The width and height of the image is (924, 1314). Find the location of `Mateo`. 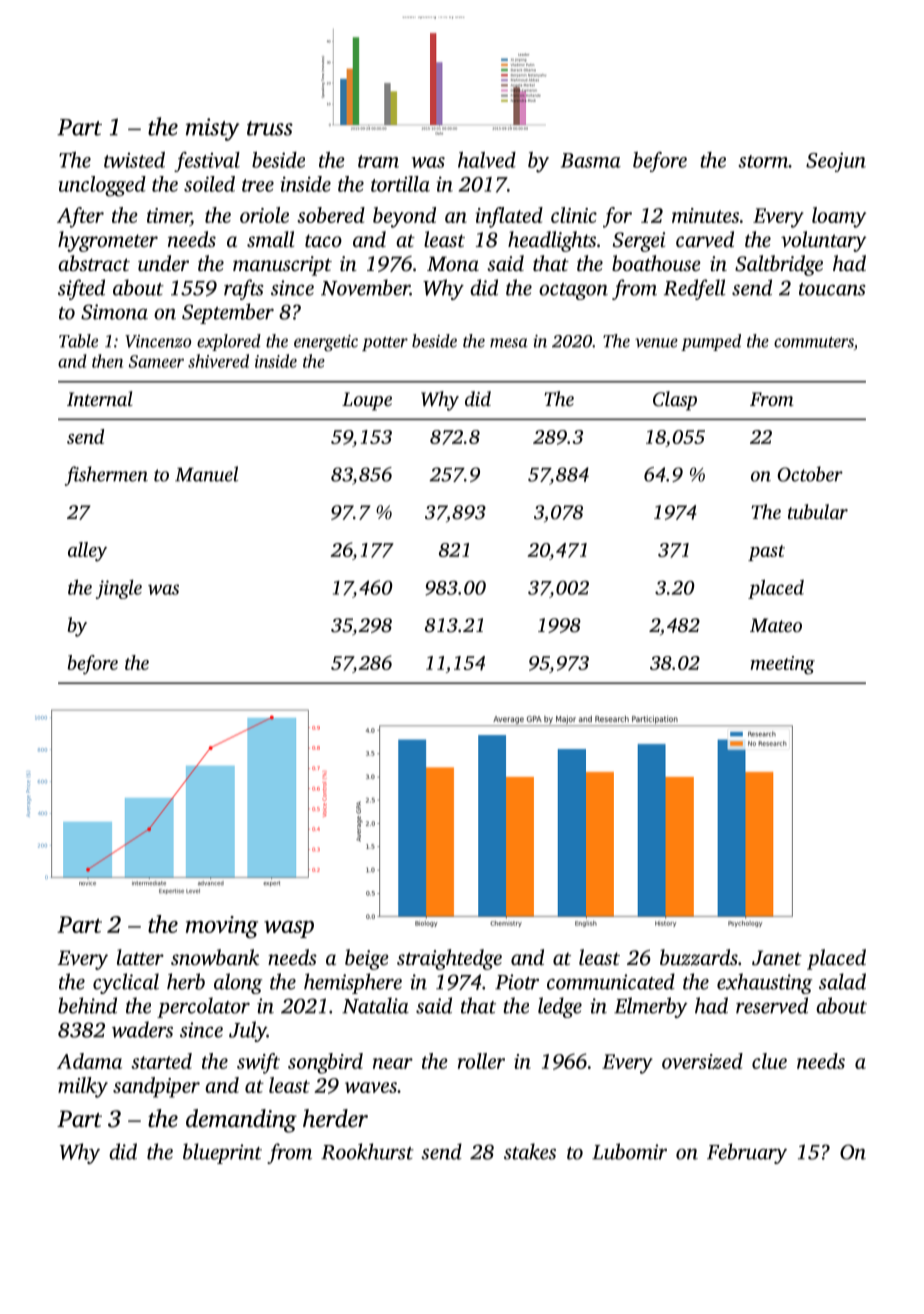

Mateo is located at coordinates (776, 625).
